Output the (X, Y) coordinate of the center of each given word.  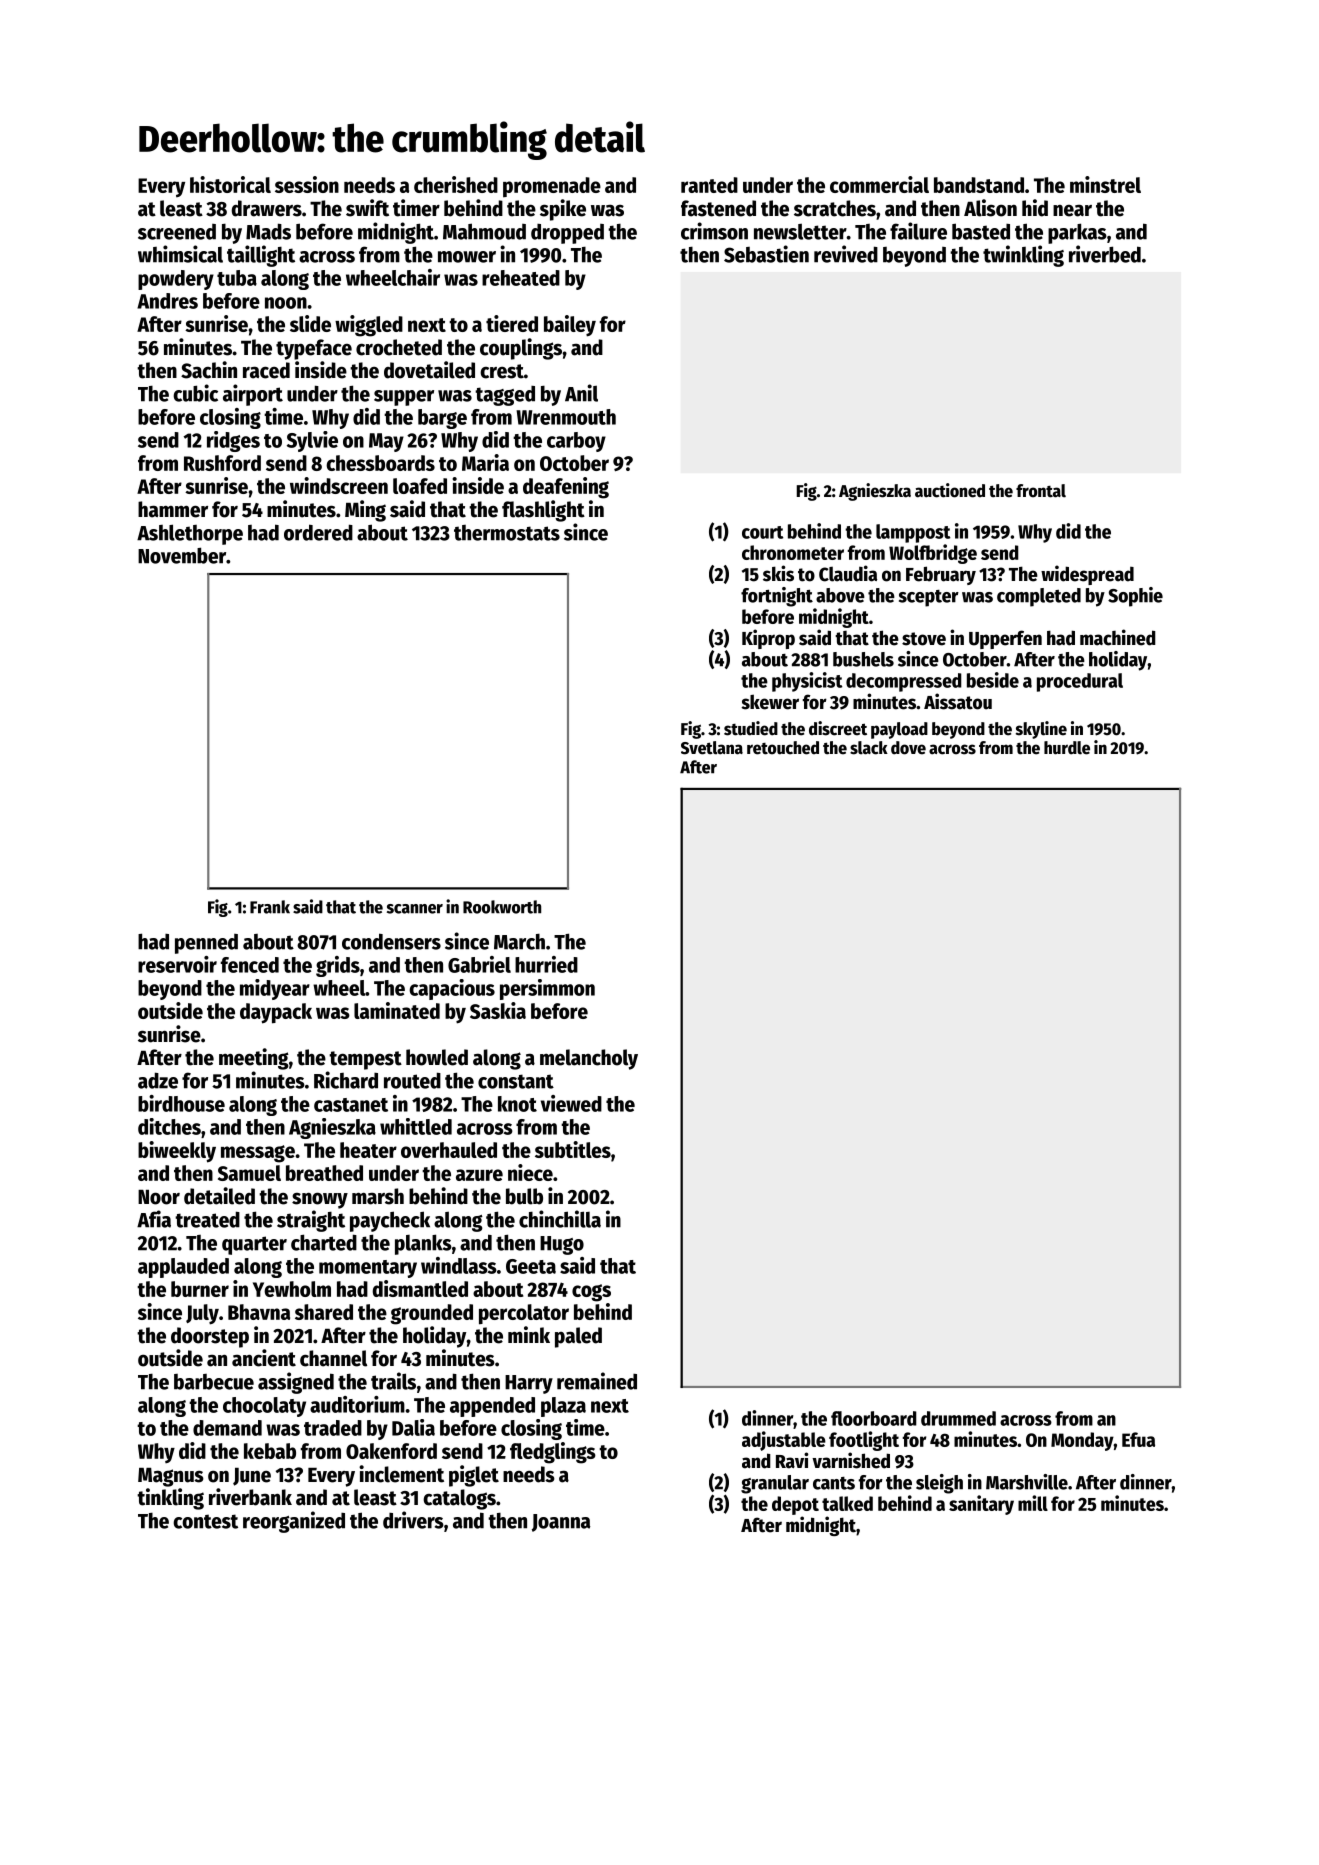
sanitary (981, 1505)
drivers (413, 1520)
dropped (567, 234)
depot (795, 1505)
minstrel (1105, 184)
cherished (456, 184)
